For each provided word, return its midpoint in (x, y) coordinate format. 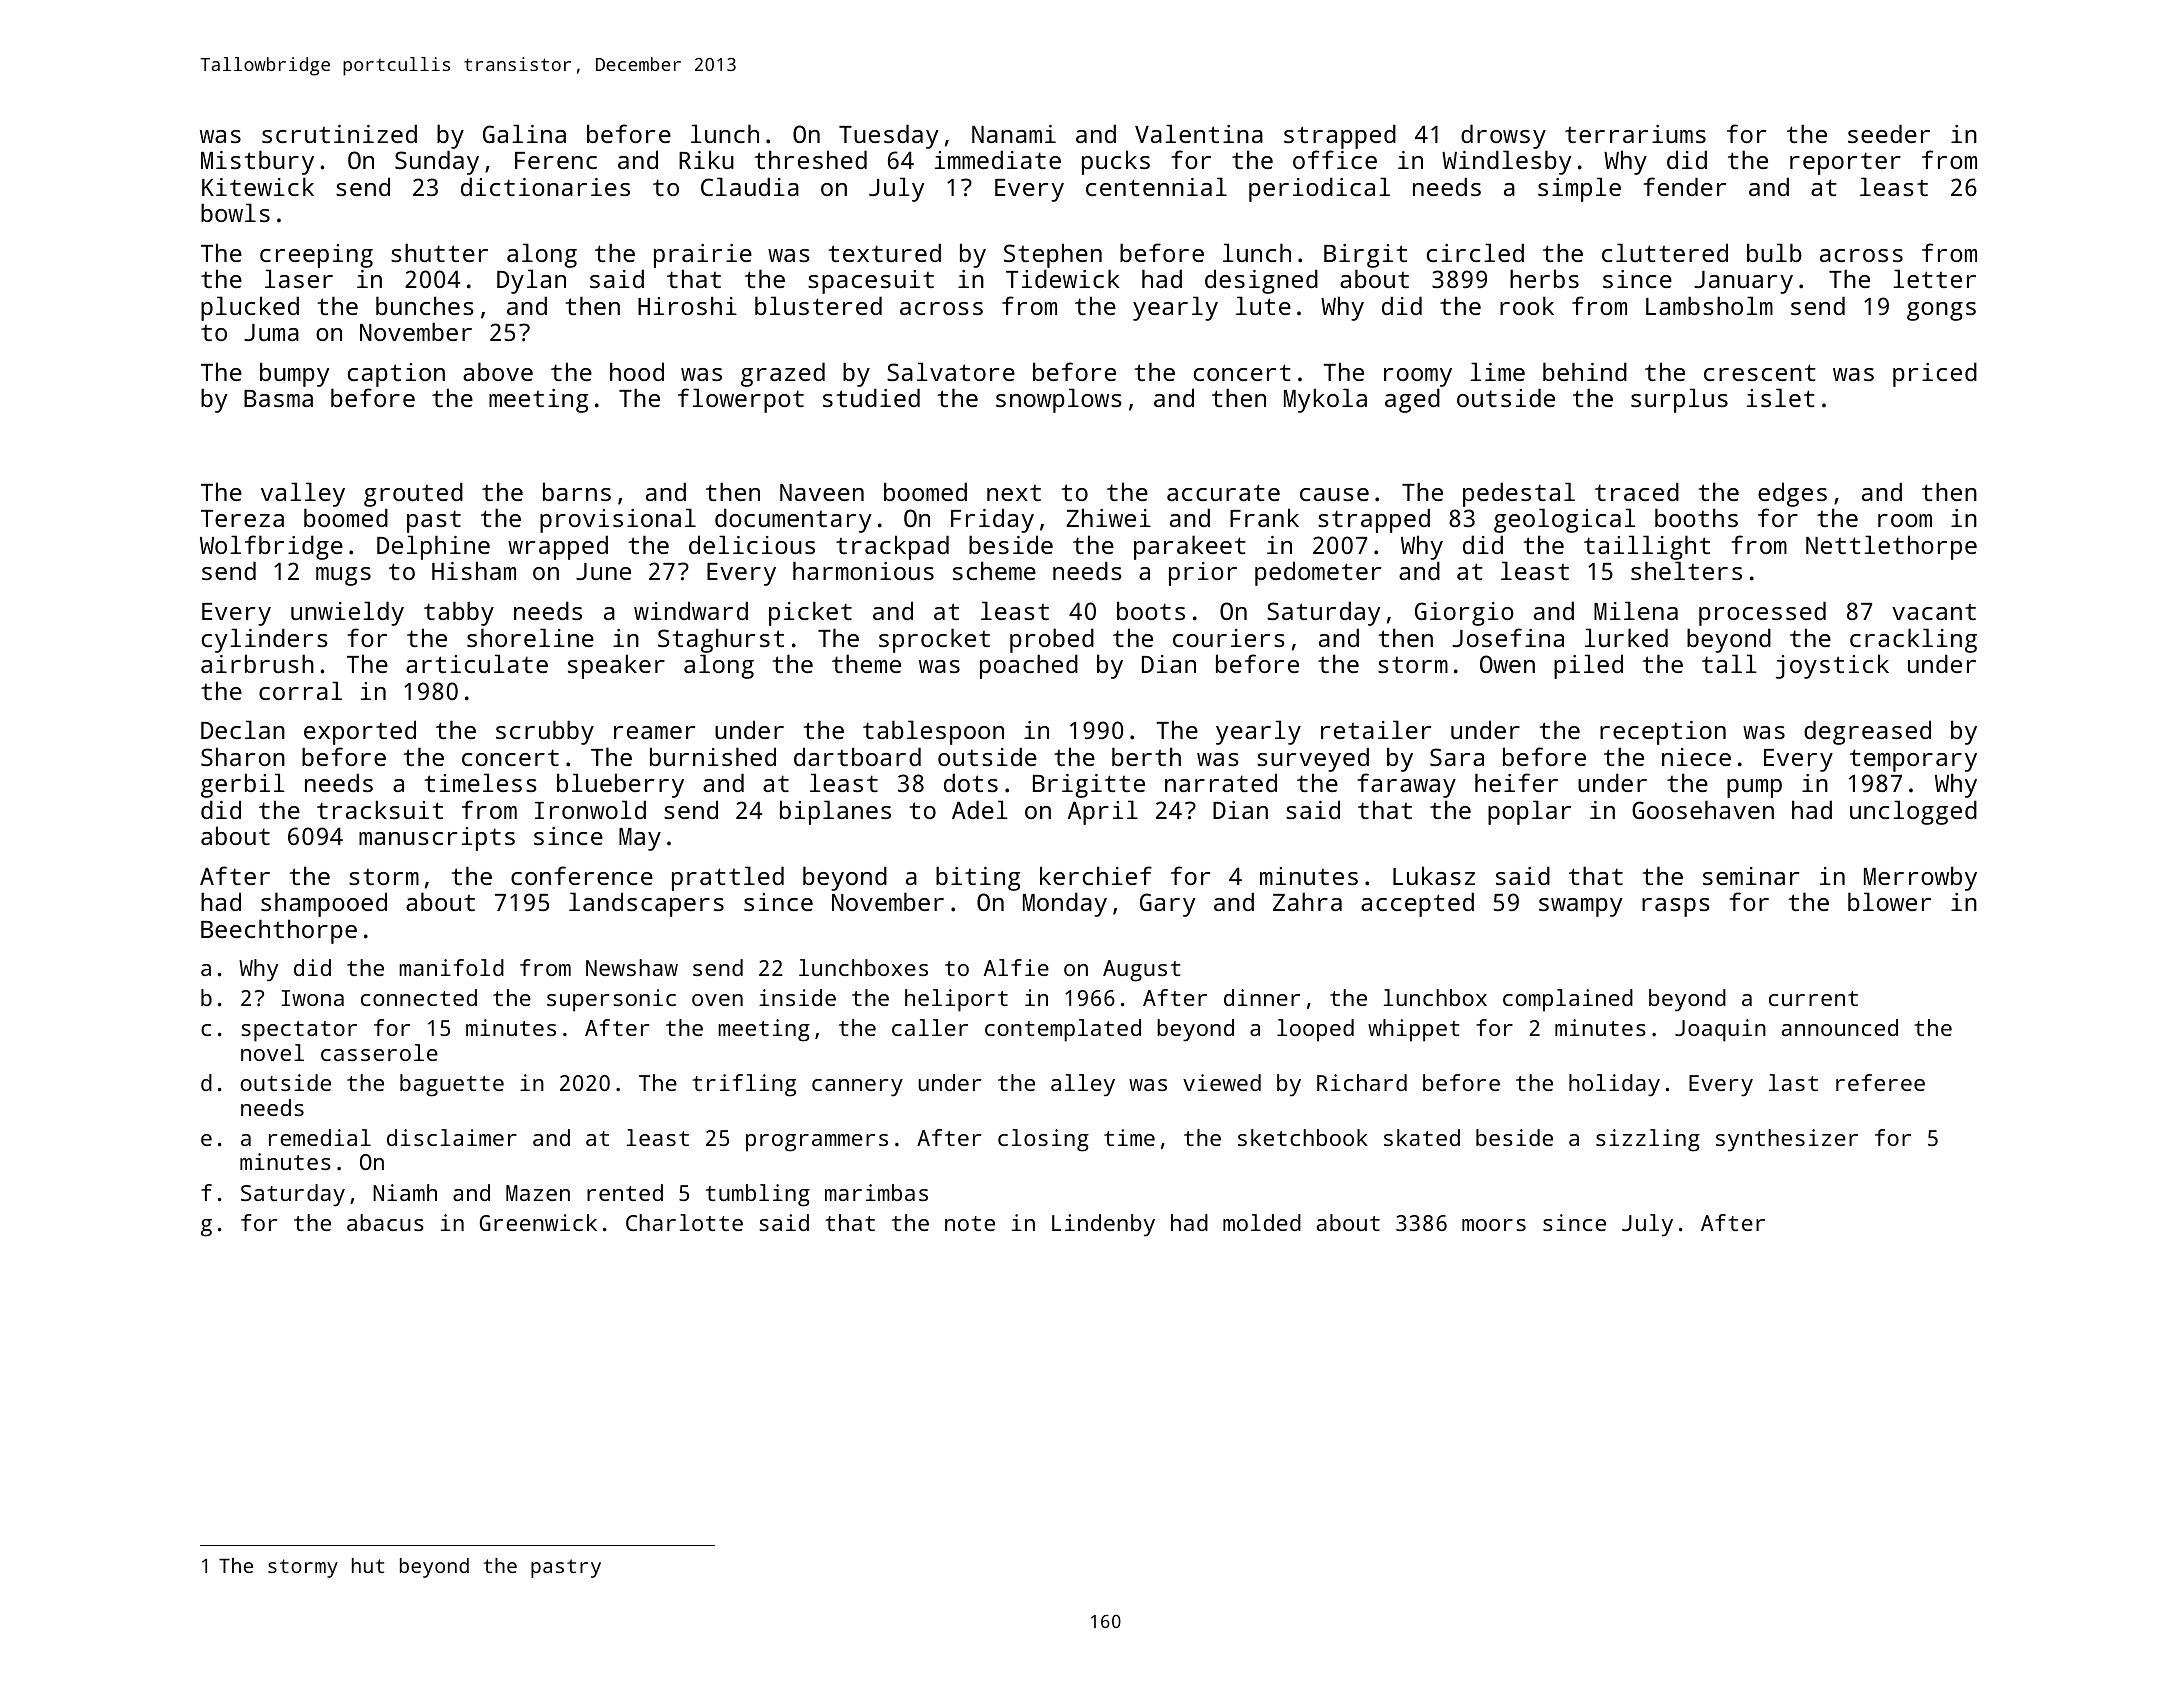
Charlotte (684, 1222)
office (1335, 159)
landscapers (646, 904)
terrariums (1635, 134)
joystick (1832, 666)
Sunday (437, 162)
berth (1146, 756)
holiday (1614, 1085)
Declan (243, 729)
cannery (857, 1088)
